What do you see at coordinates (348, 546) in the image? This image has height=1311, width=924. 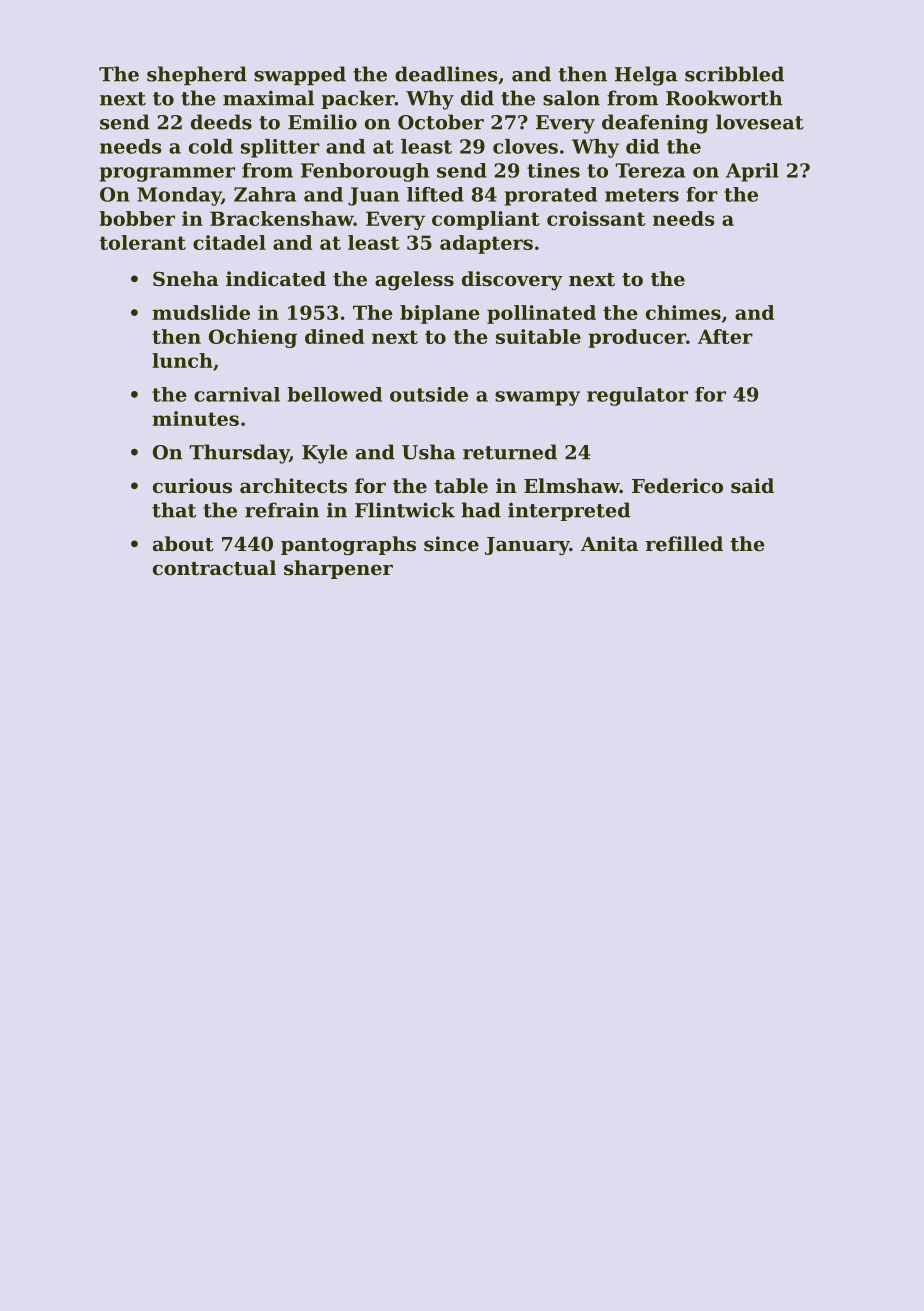 I see `pantographs` at bounding box center [348, 546].
